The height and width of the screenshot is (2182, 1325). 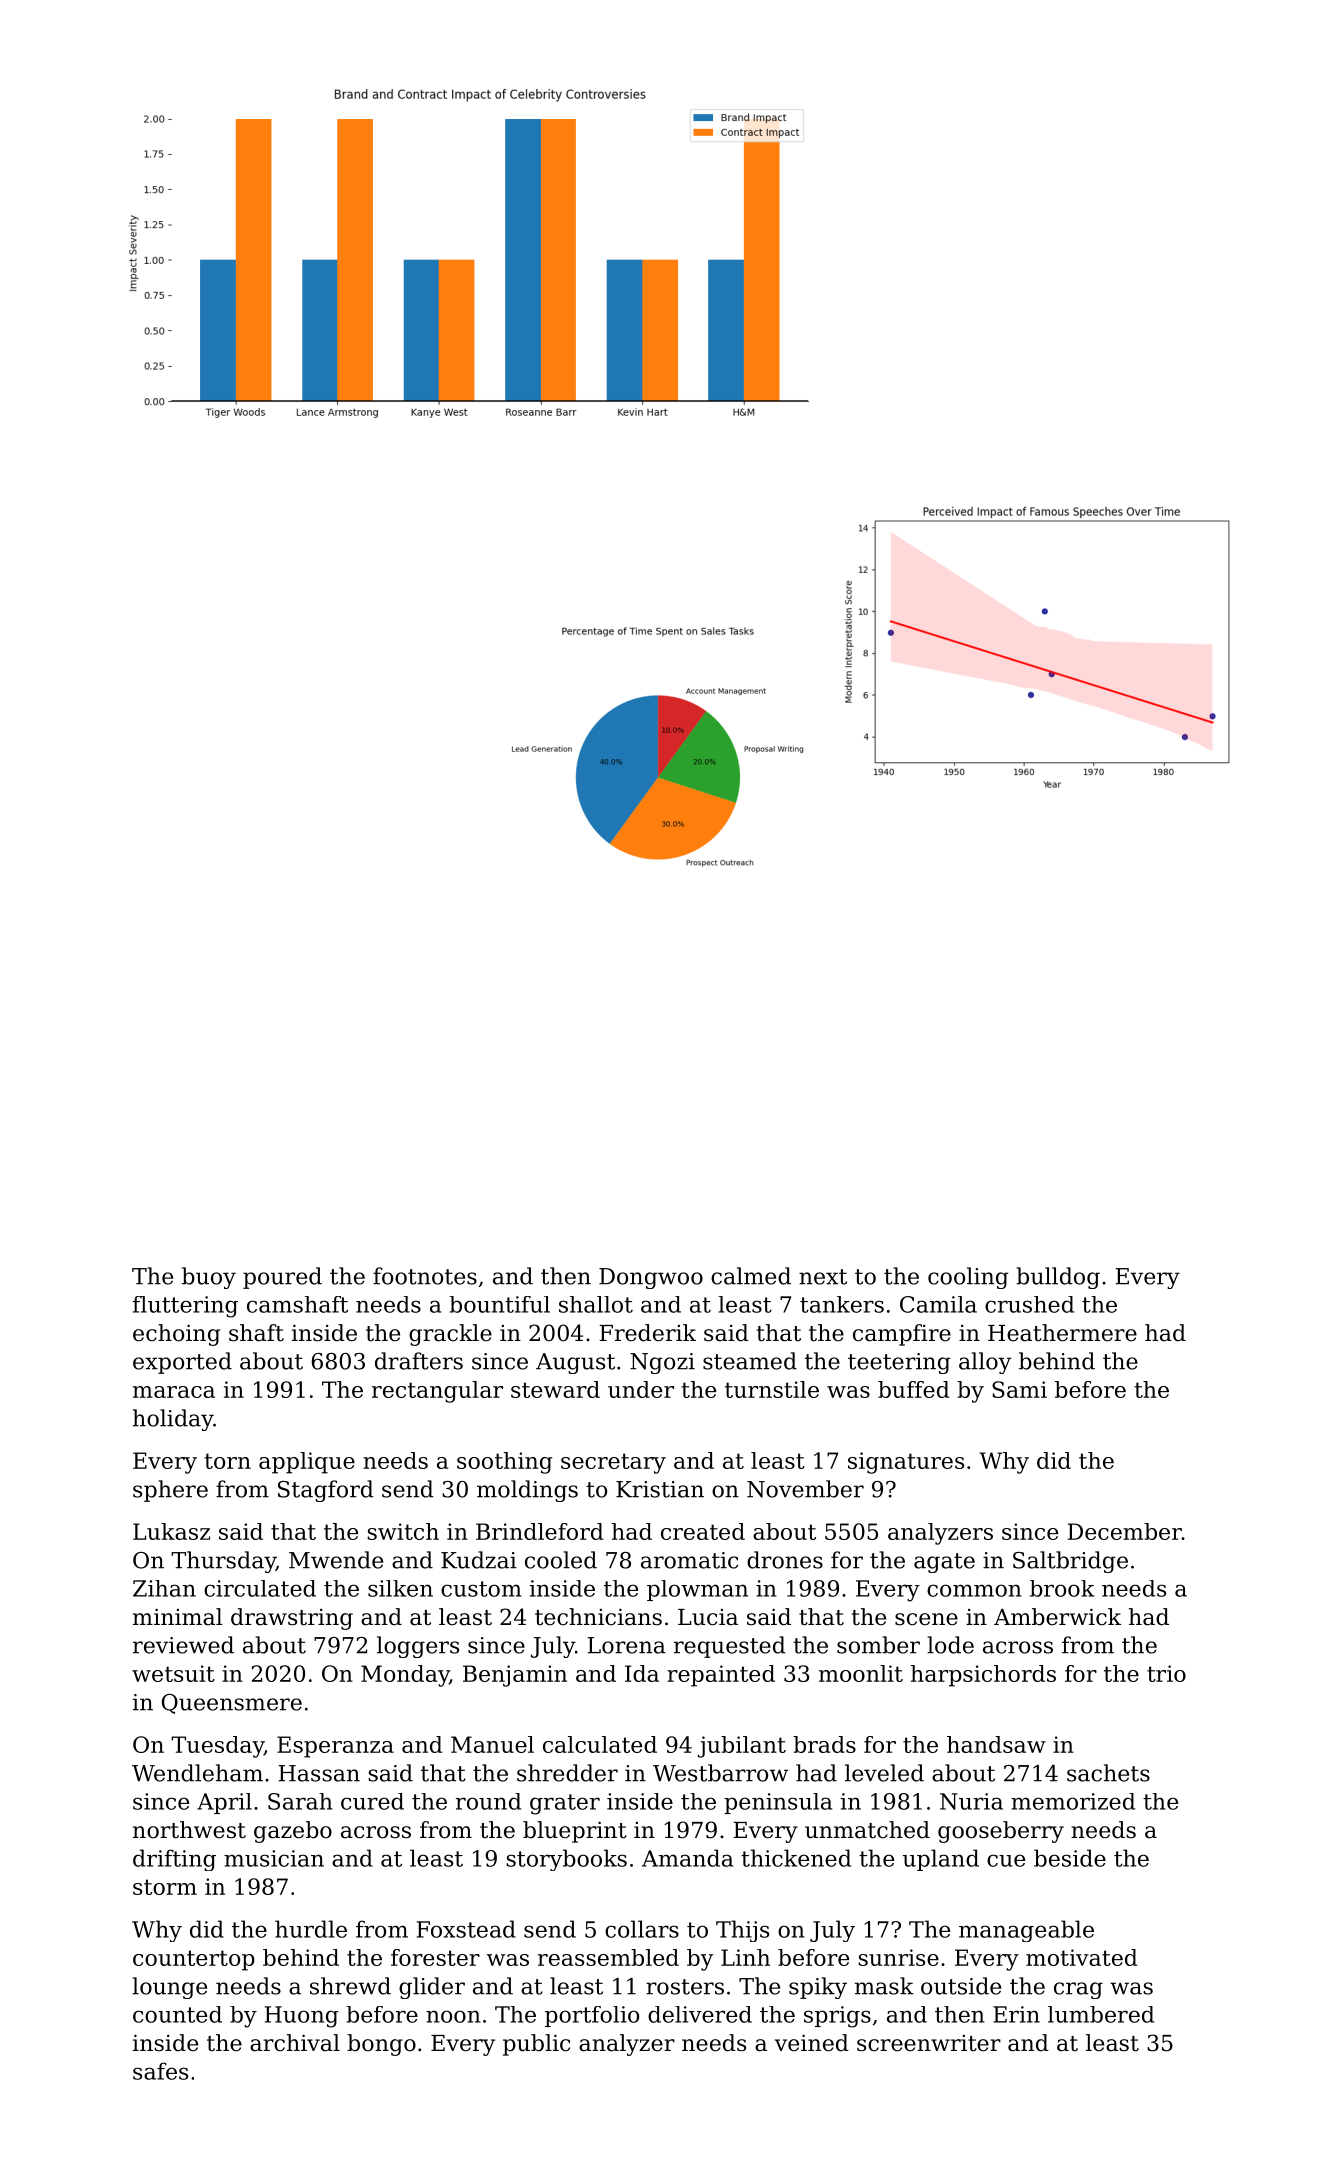 I want to click on handsaw, so click(x=996, y=1744).
